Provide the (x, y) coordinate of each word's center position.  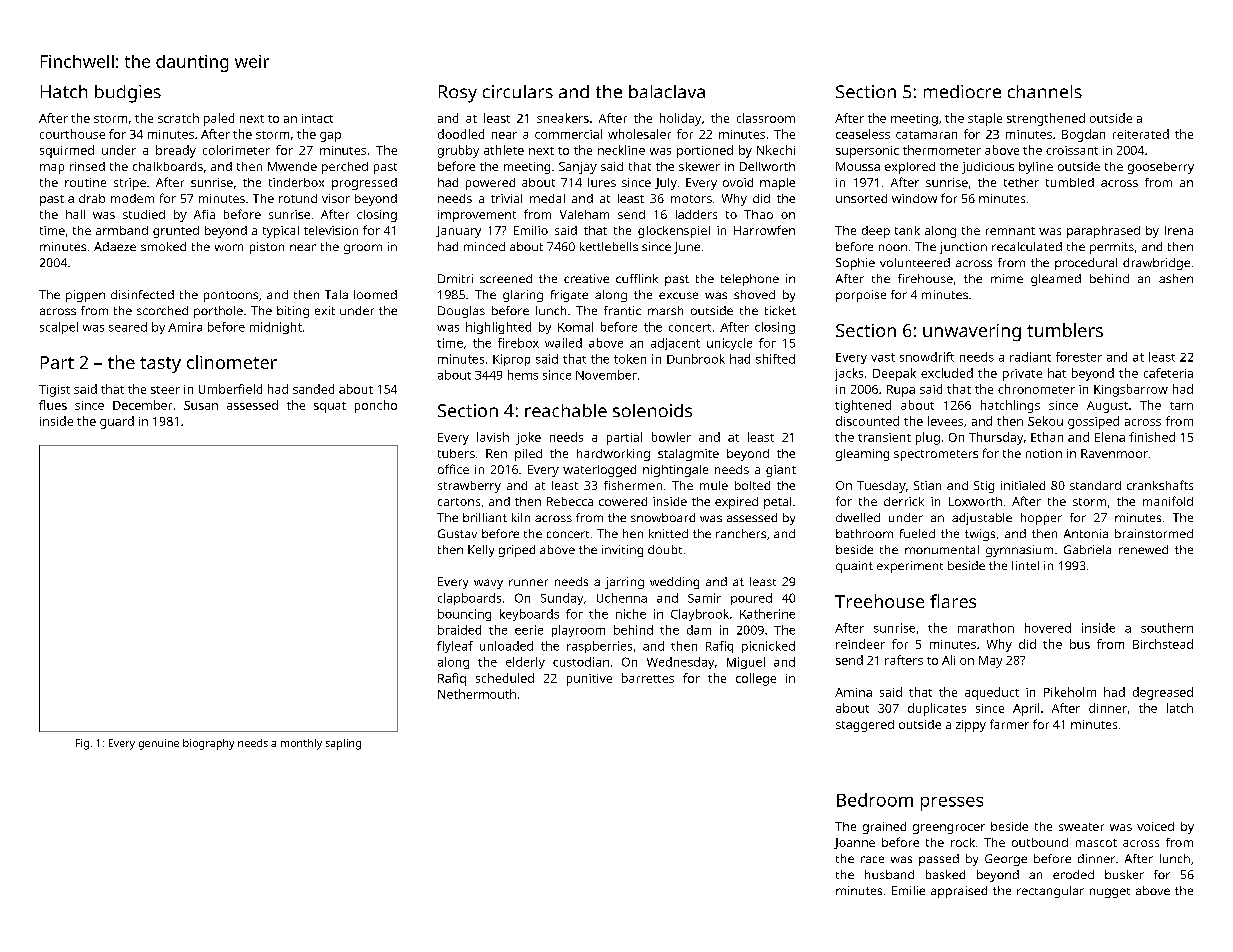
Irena (1179, 230)
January (458, 232)
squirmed (67, 151)
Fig (82, 744)
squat (330, 407)
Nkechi (776, 150)
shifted (775, 359)
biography (208, 744)
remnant (1010, 231)
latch (1180, 708)
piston (267, 248)
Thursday (996, 438)
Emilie (908, 890)
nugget (1110, 893)
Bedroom (875, 800)
